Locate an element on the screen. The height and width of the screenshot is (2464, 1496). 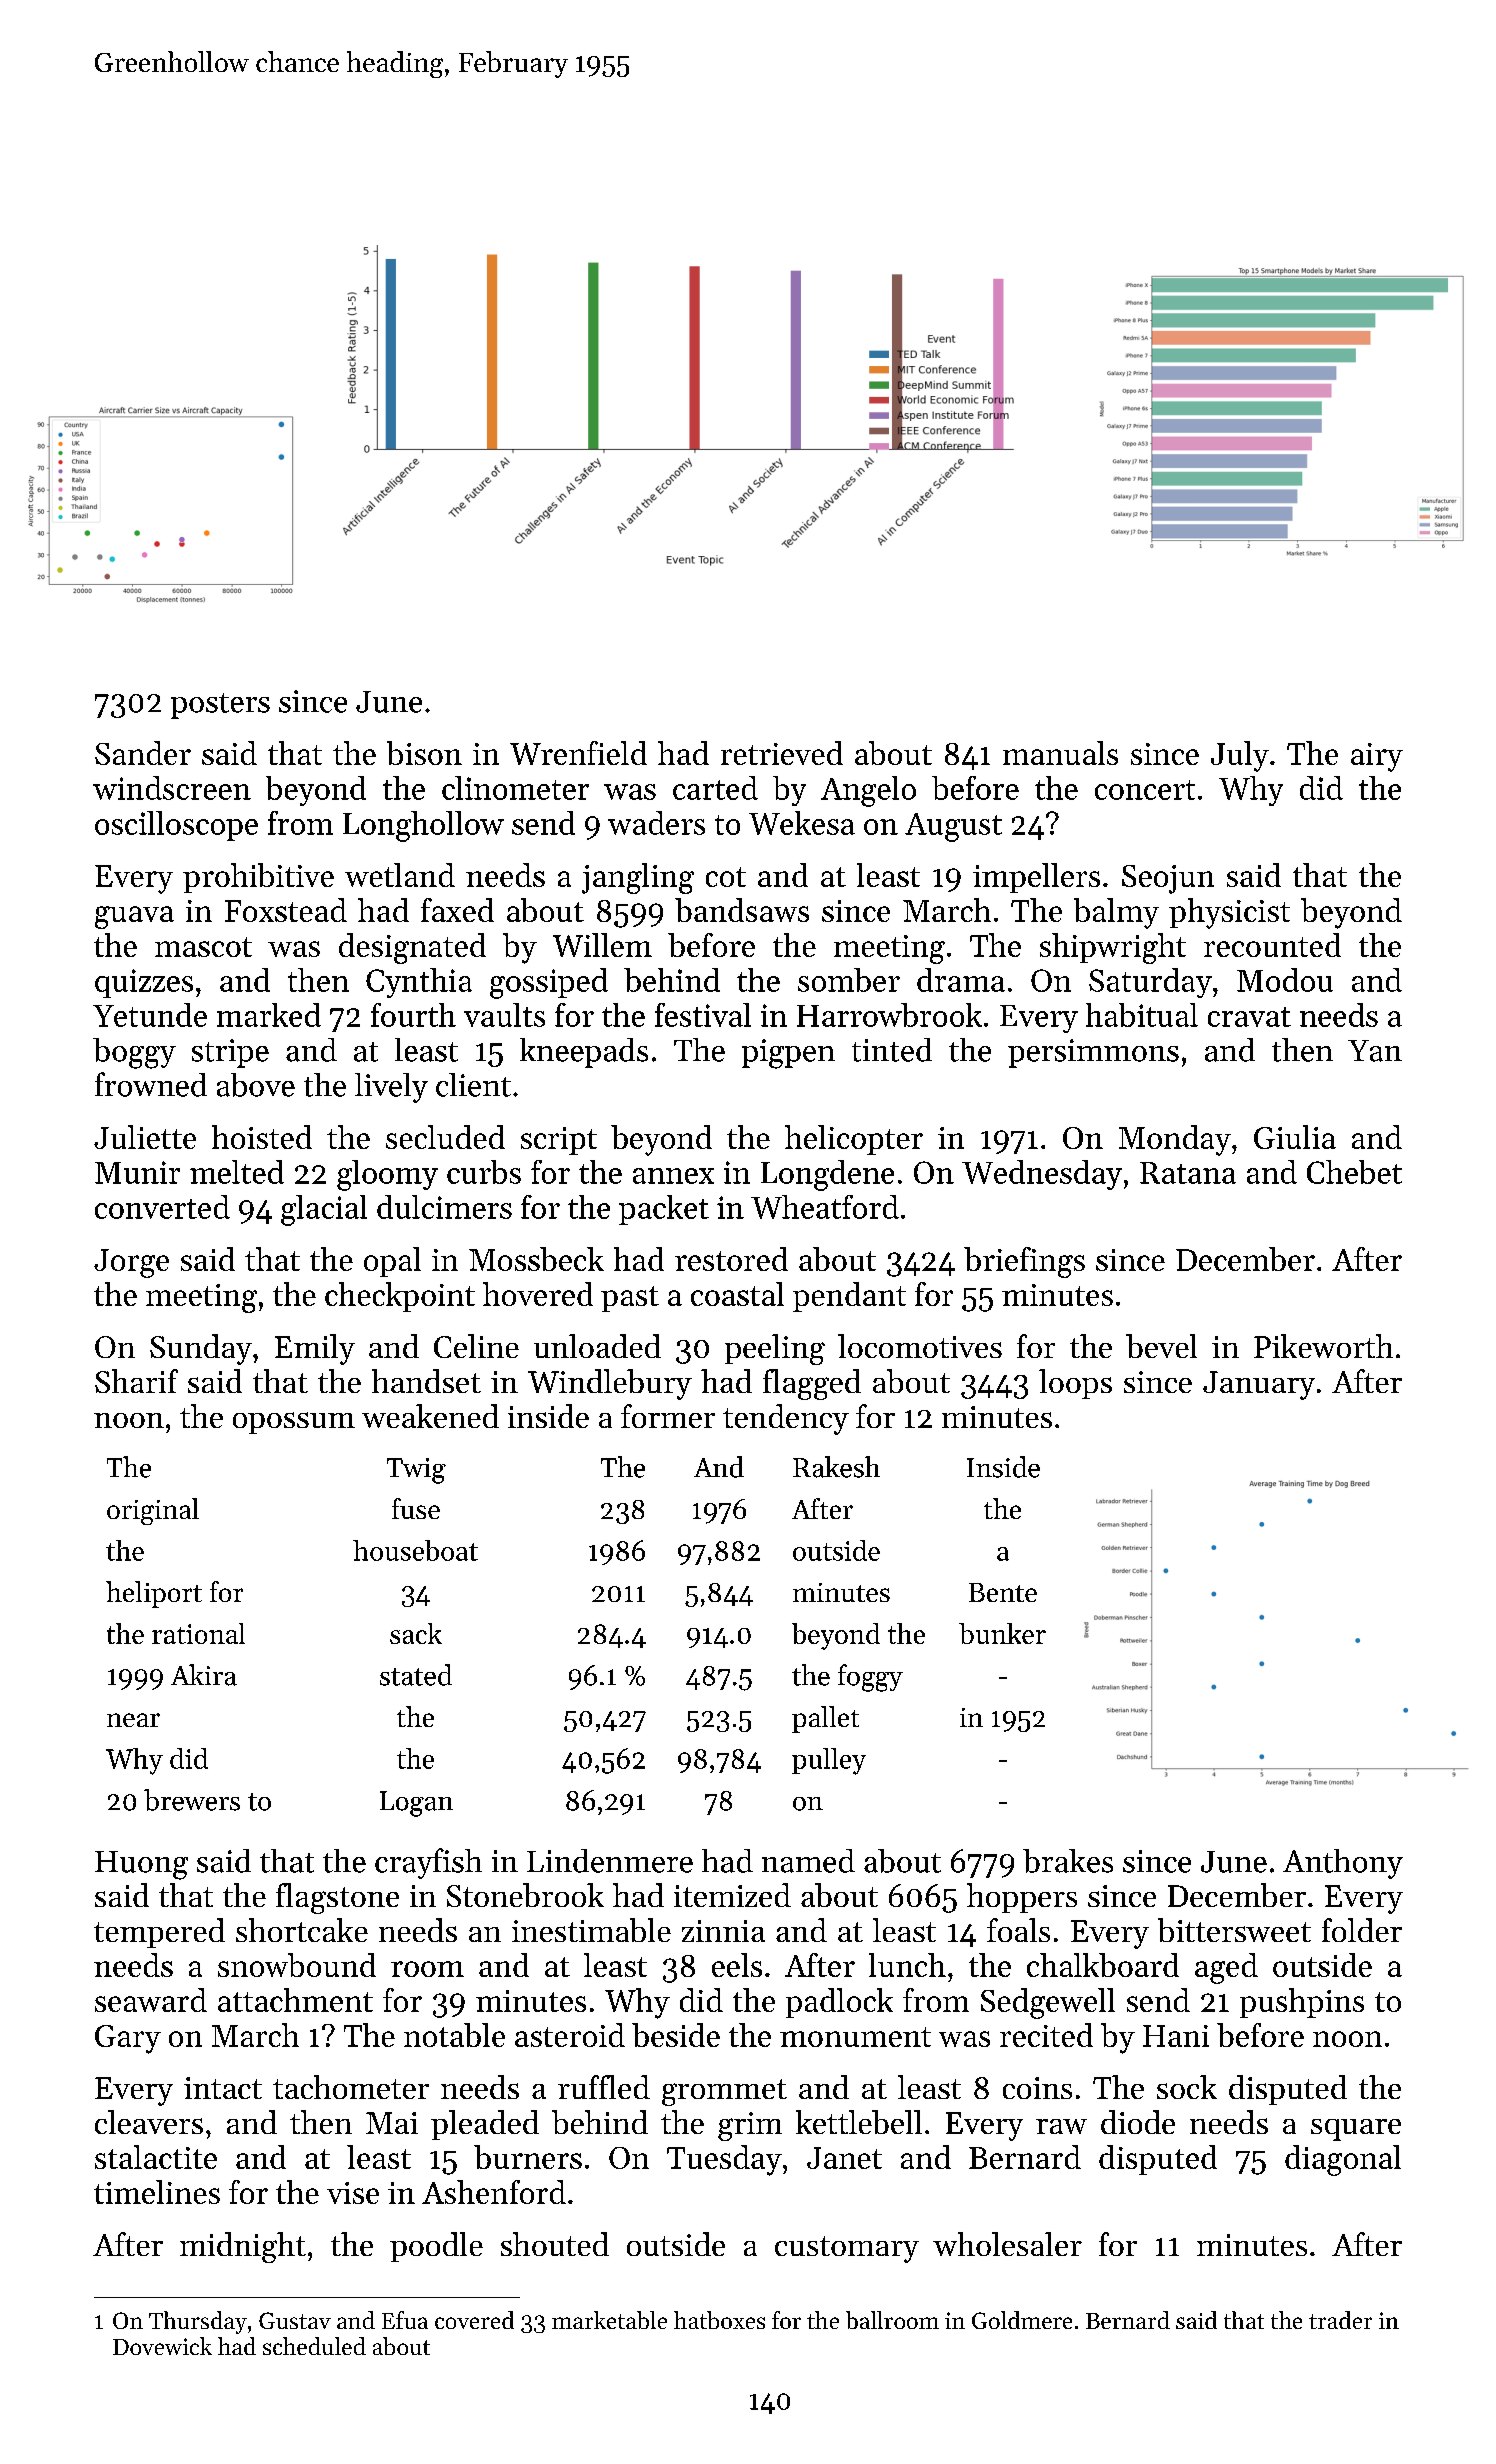
designated is located at coordinates (412, 948).
